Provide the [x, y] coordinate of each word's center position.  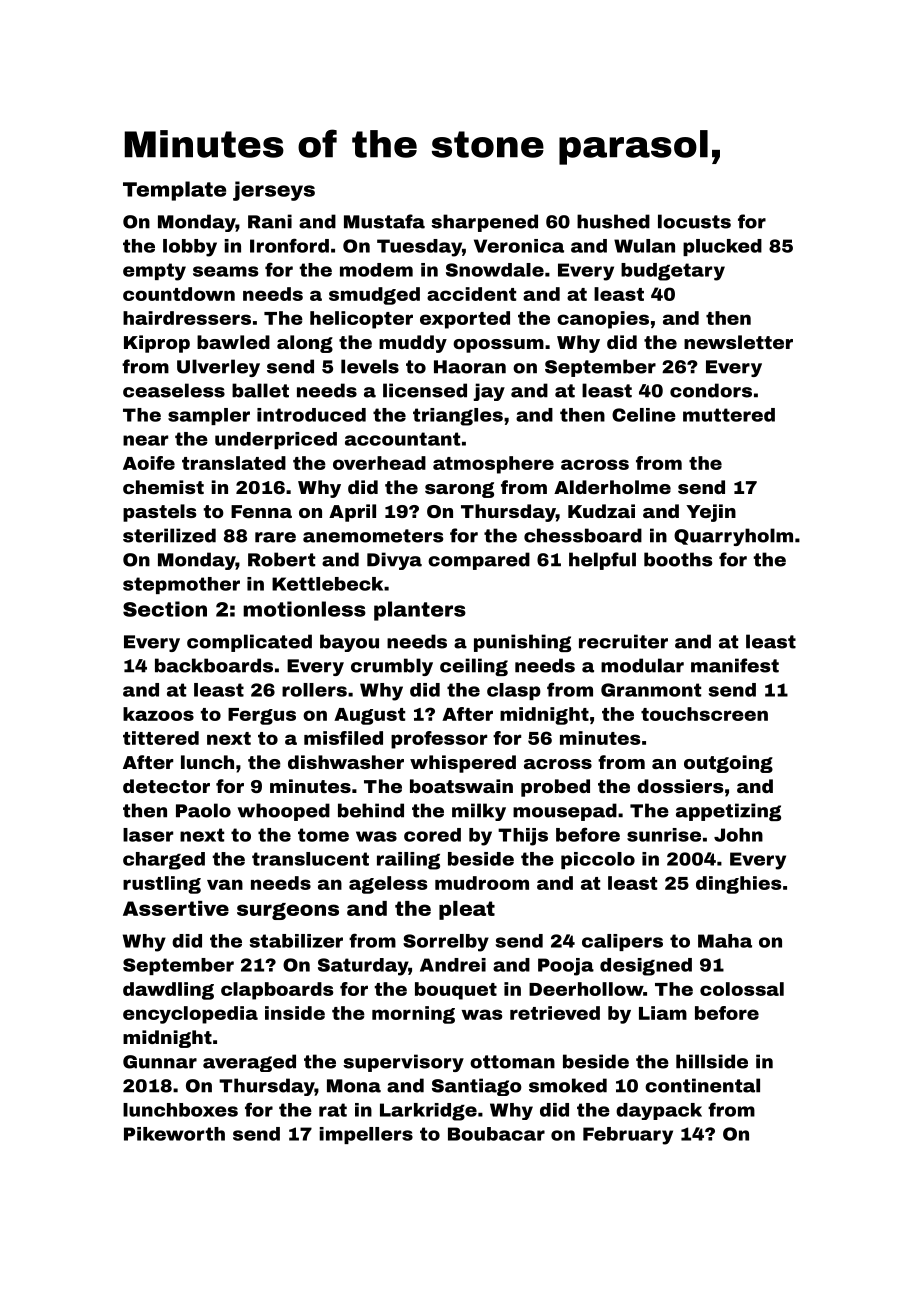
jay [489, 392]
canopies [603, 320]
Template [174, 191]
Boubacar [496, 1134]
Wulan [644, 246]
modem [376, 270]
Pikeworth [174, 1134]
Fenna [261, 511]
